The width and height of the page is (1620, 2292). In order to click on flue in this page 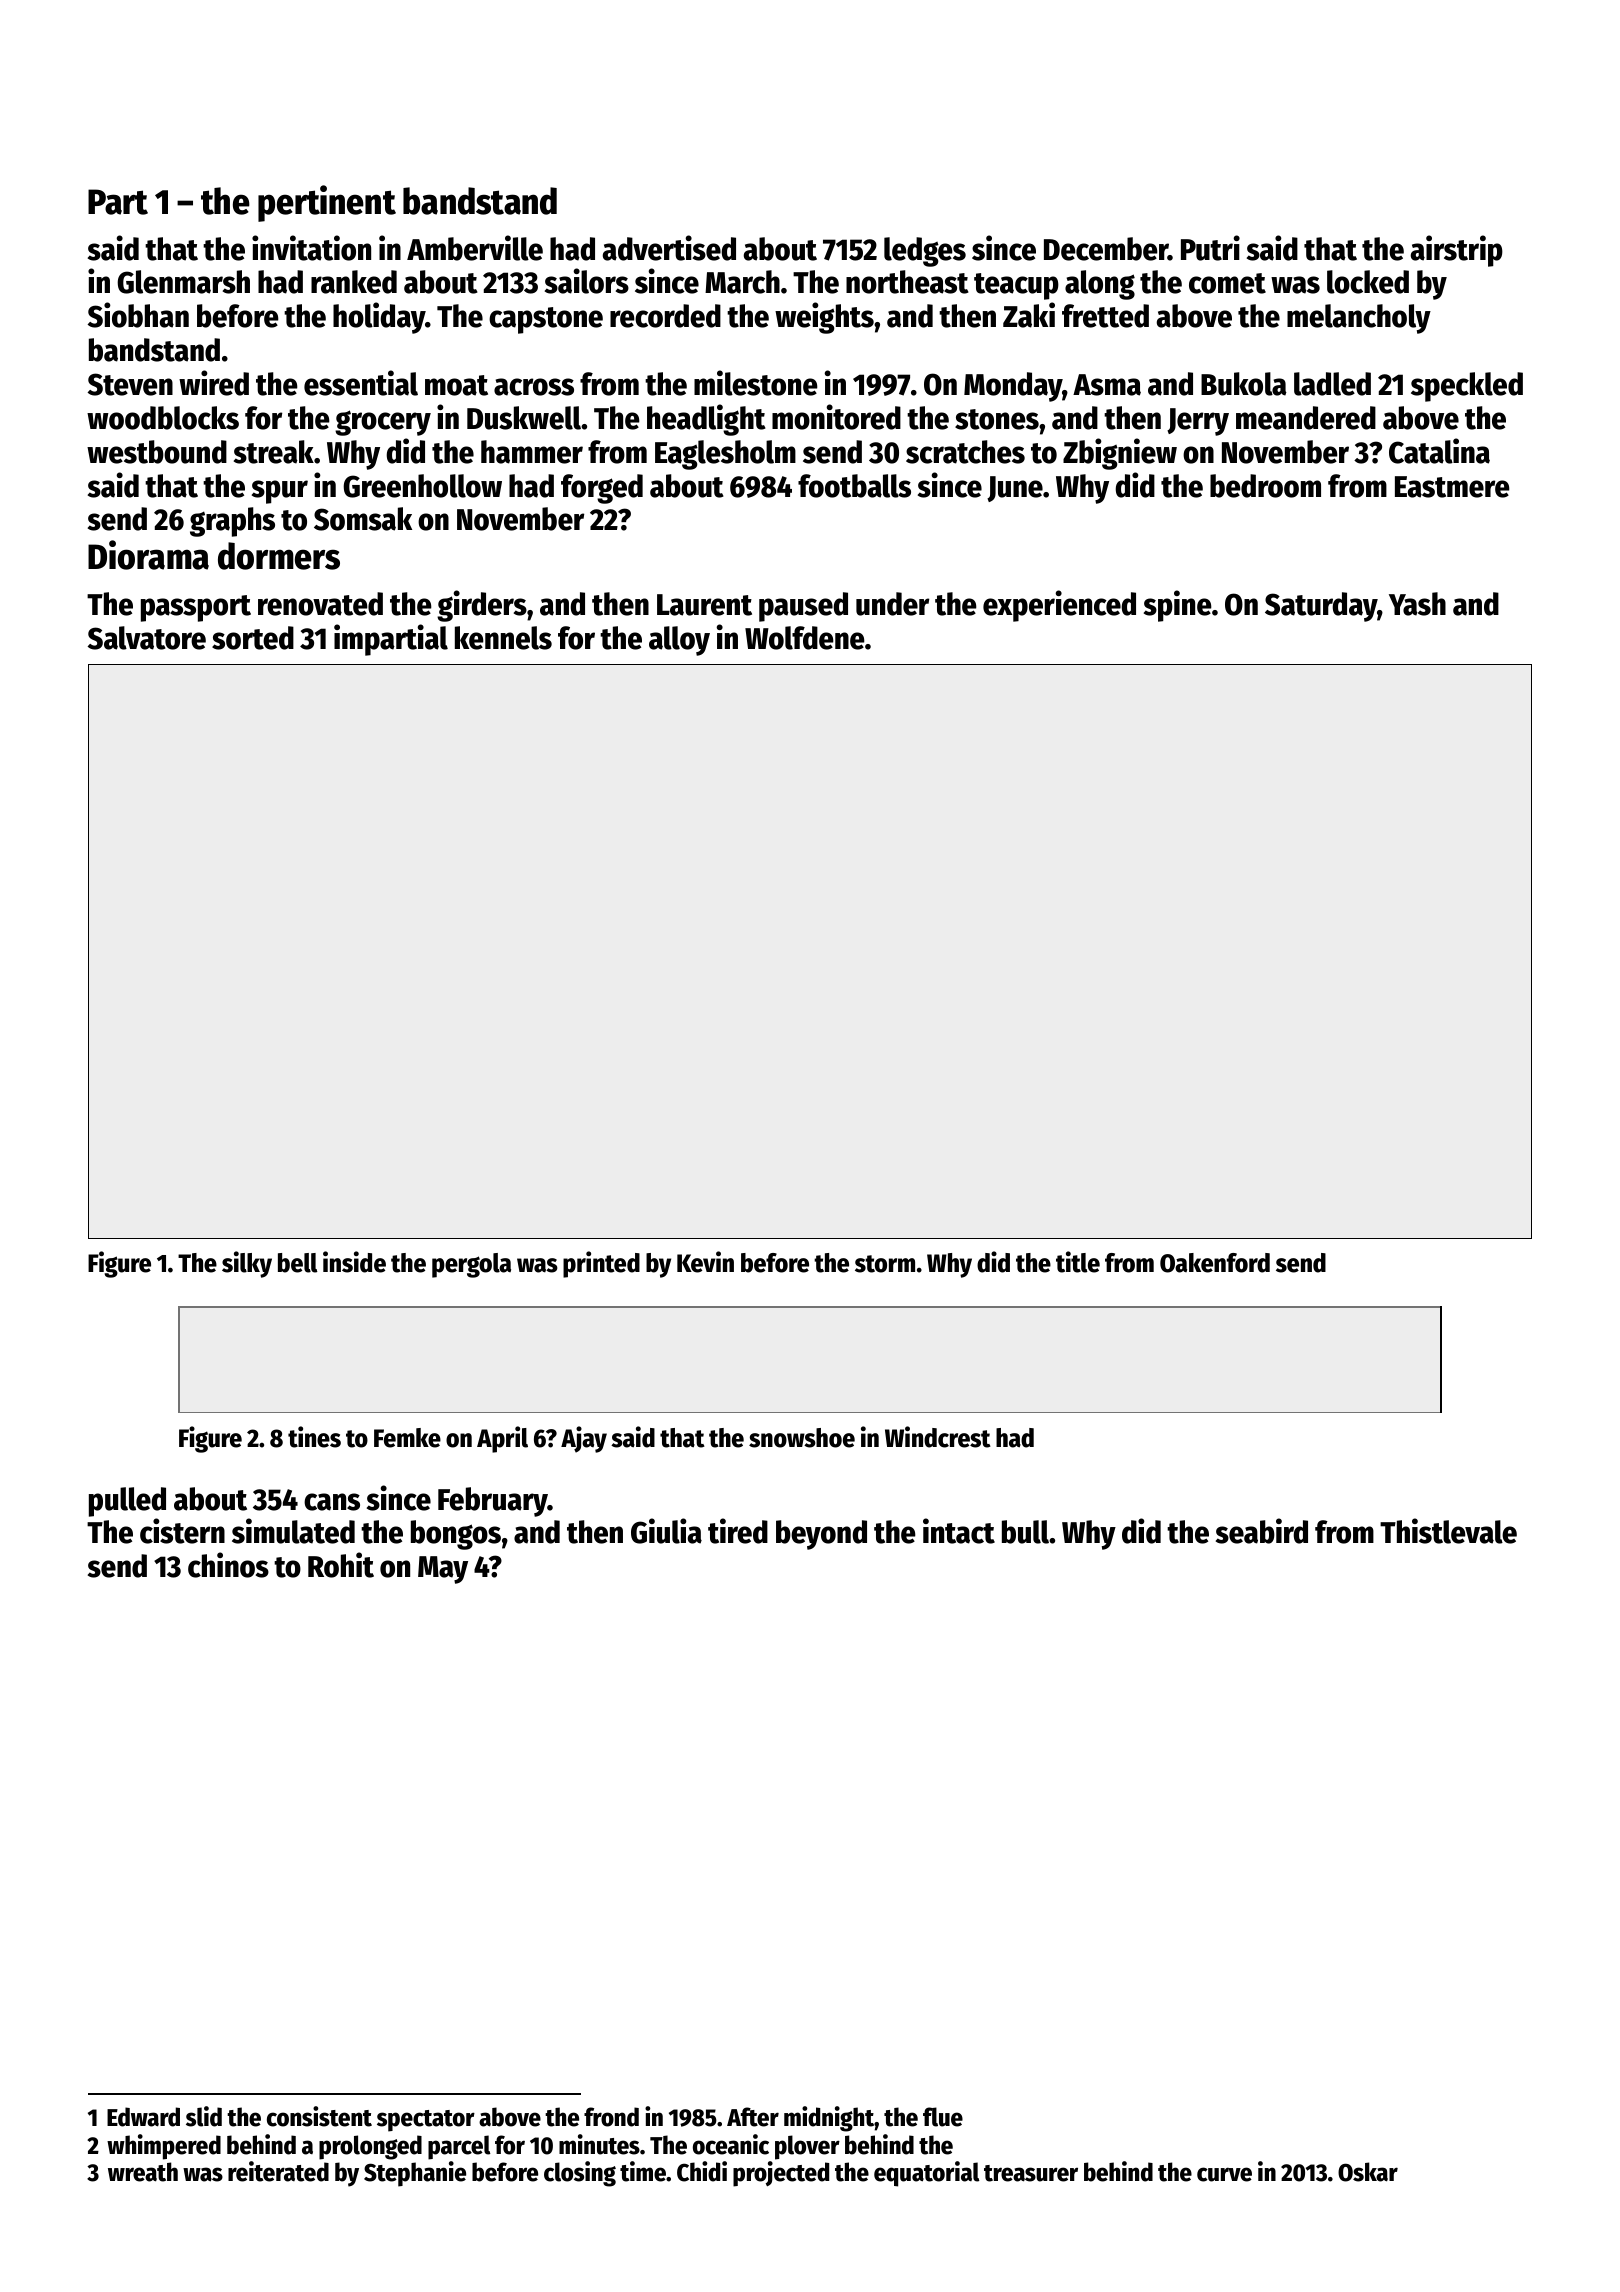, I will do `click(943, 2117)`.
